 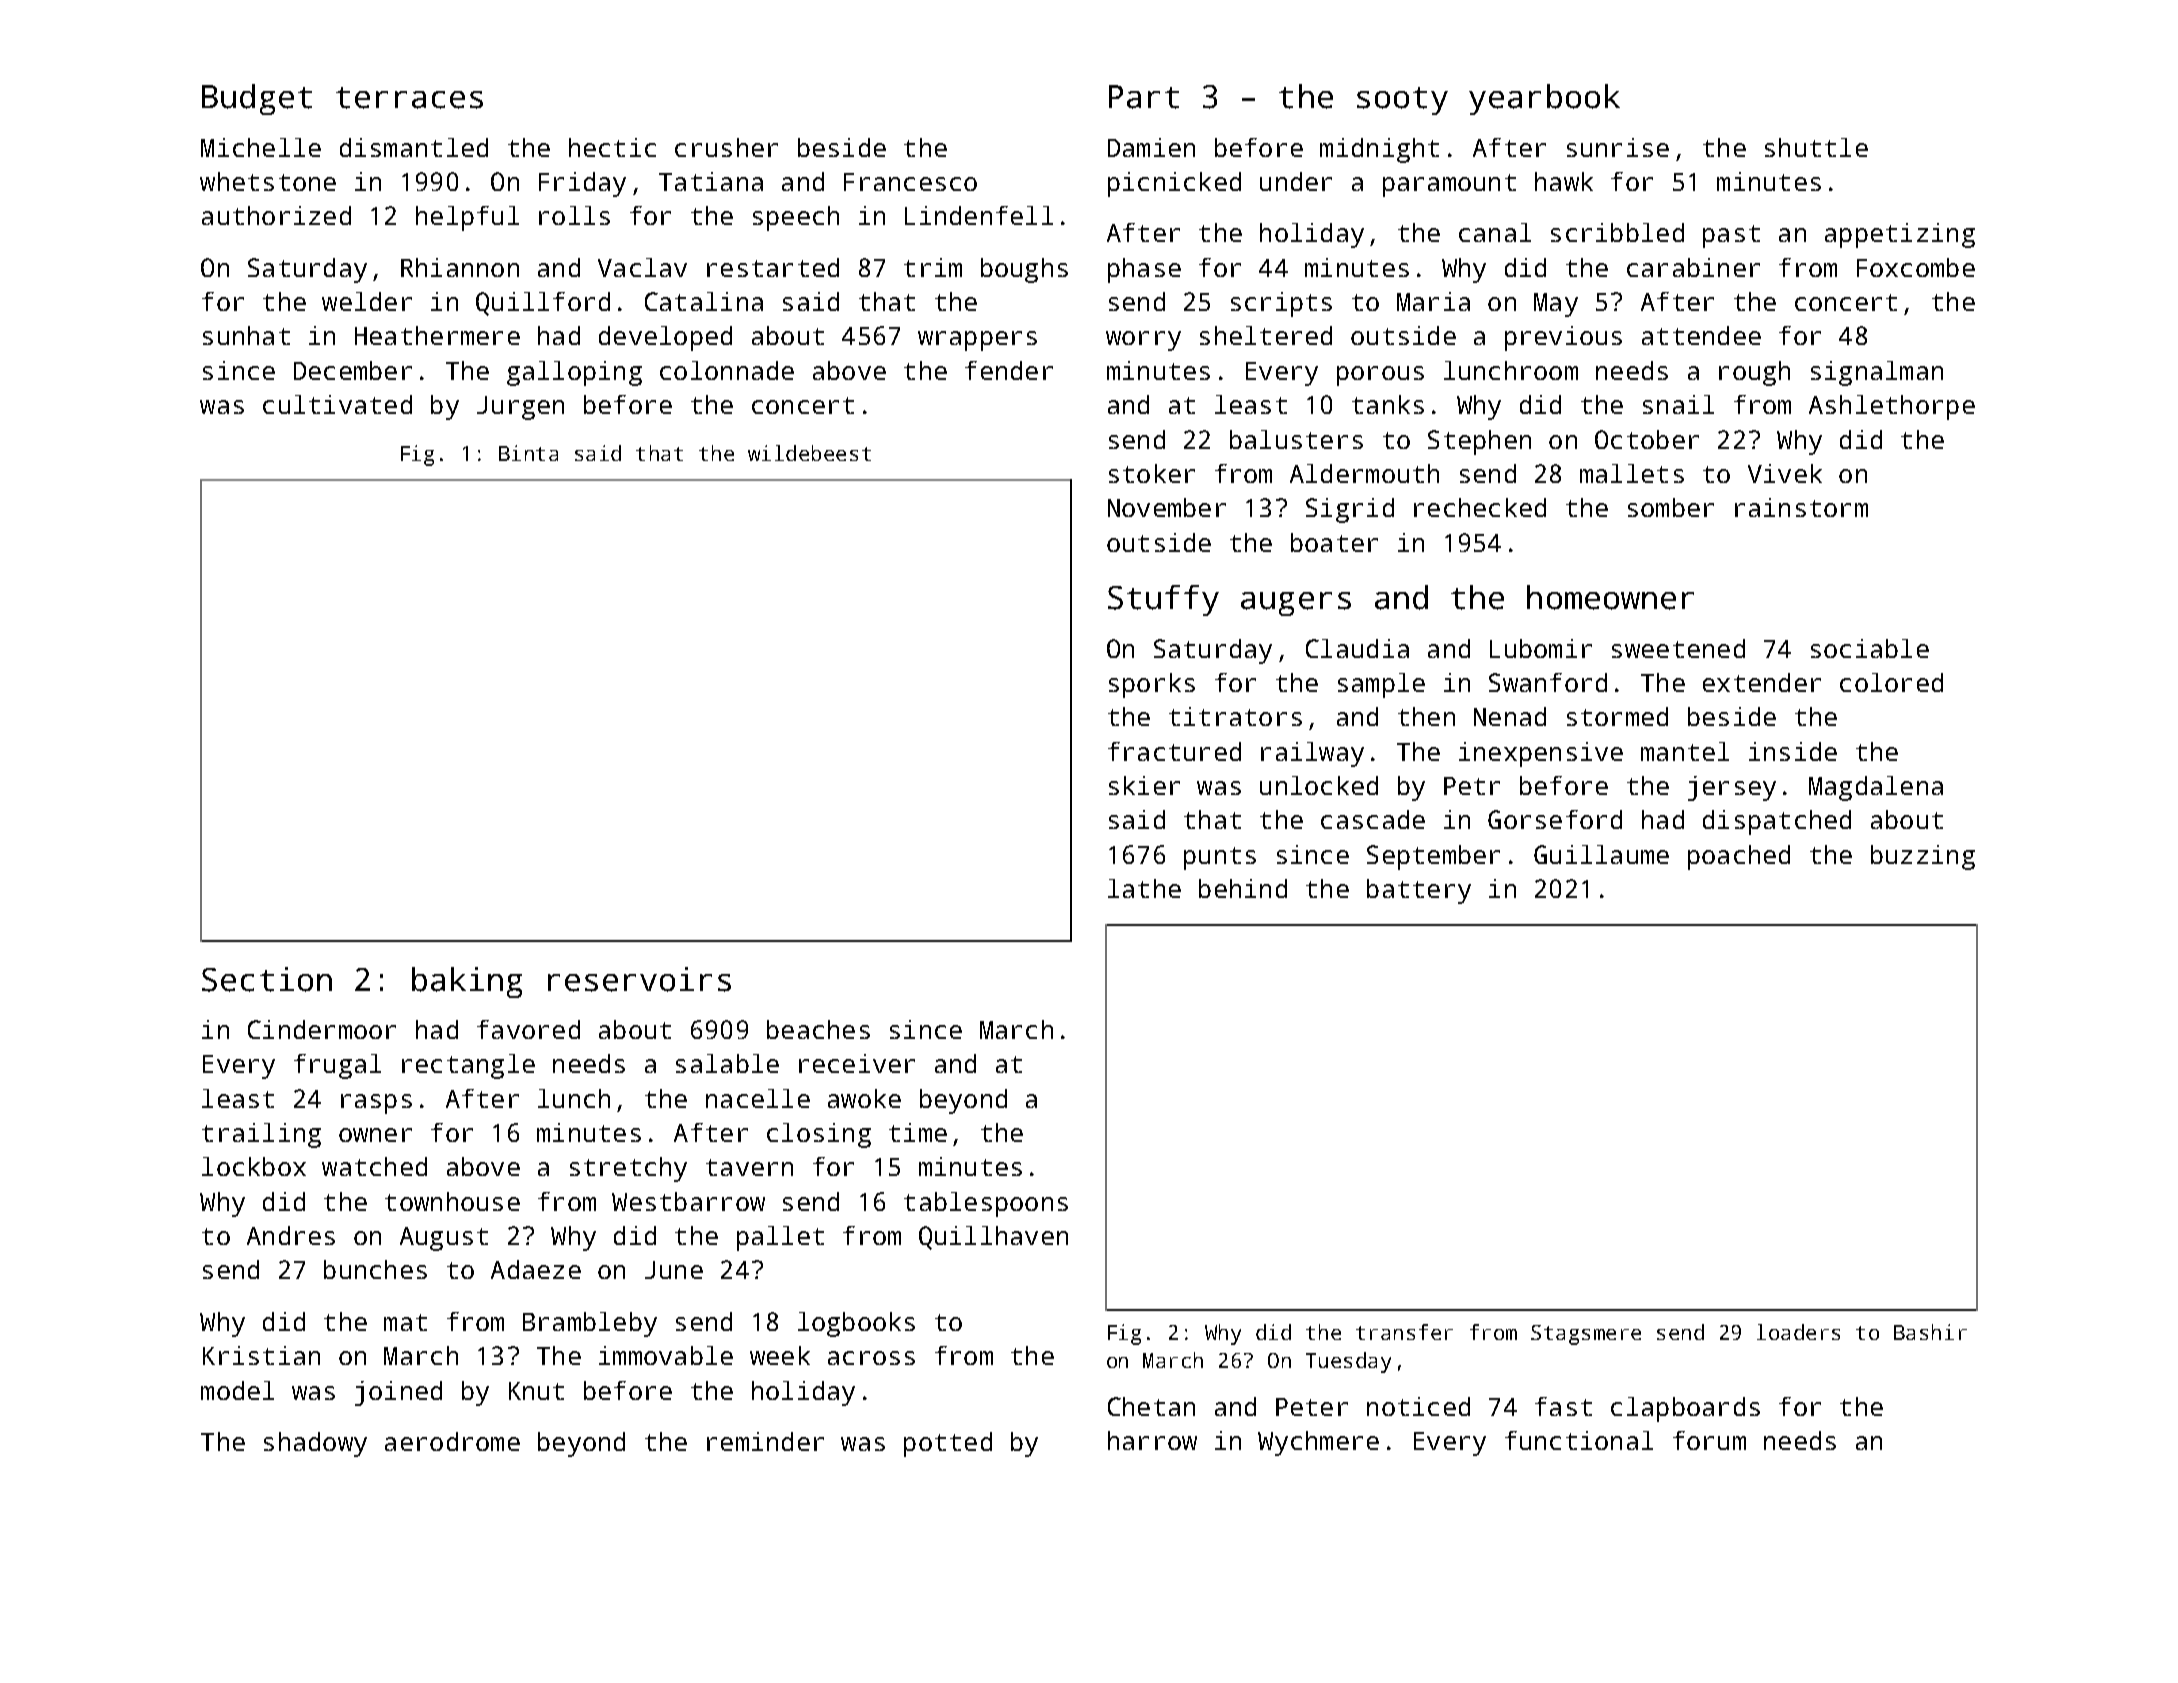 I want to click on sporks, so click(x=1152, y=685).
